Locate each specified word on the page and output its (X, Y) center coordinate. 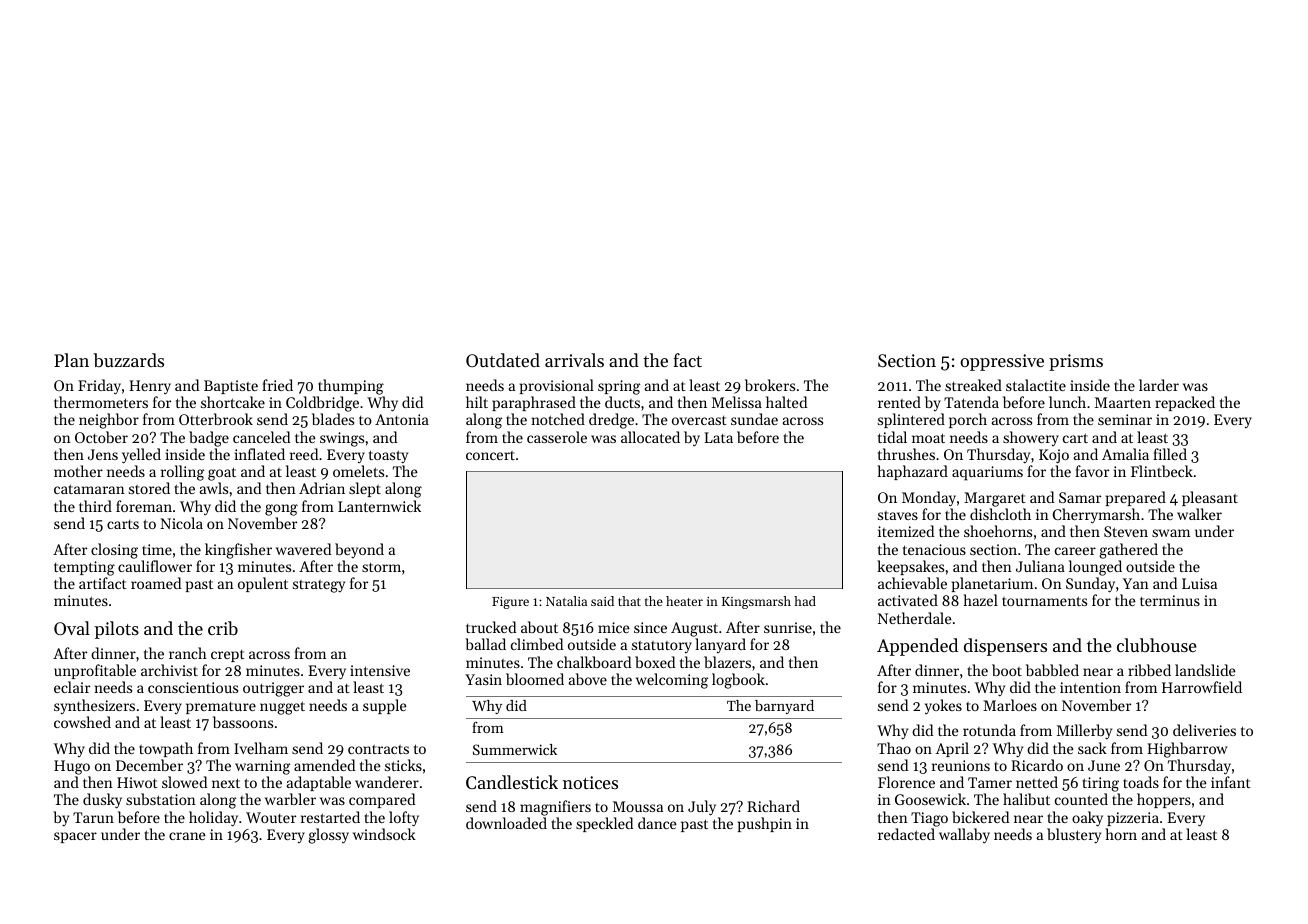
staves (898, 515)
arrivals (574, 360)
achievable (912, 583)
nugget (282, 708)
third (95, 506)
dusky (102, 801)
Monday (929, 499)
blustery (1074, 835)
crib (223, 628)
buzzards (128, 360)
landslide (1205, 670)
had (805, 601)
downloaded (506, 823)
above (588, 679)
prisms (1076, 362)
